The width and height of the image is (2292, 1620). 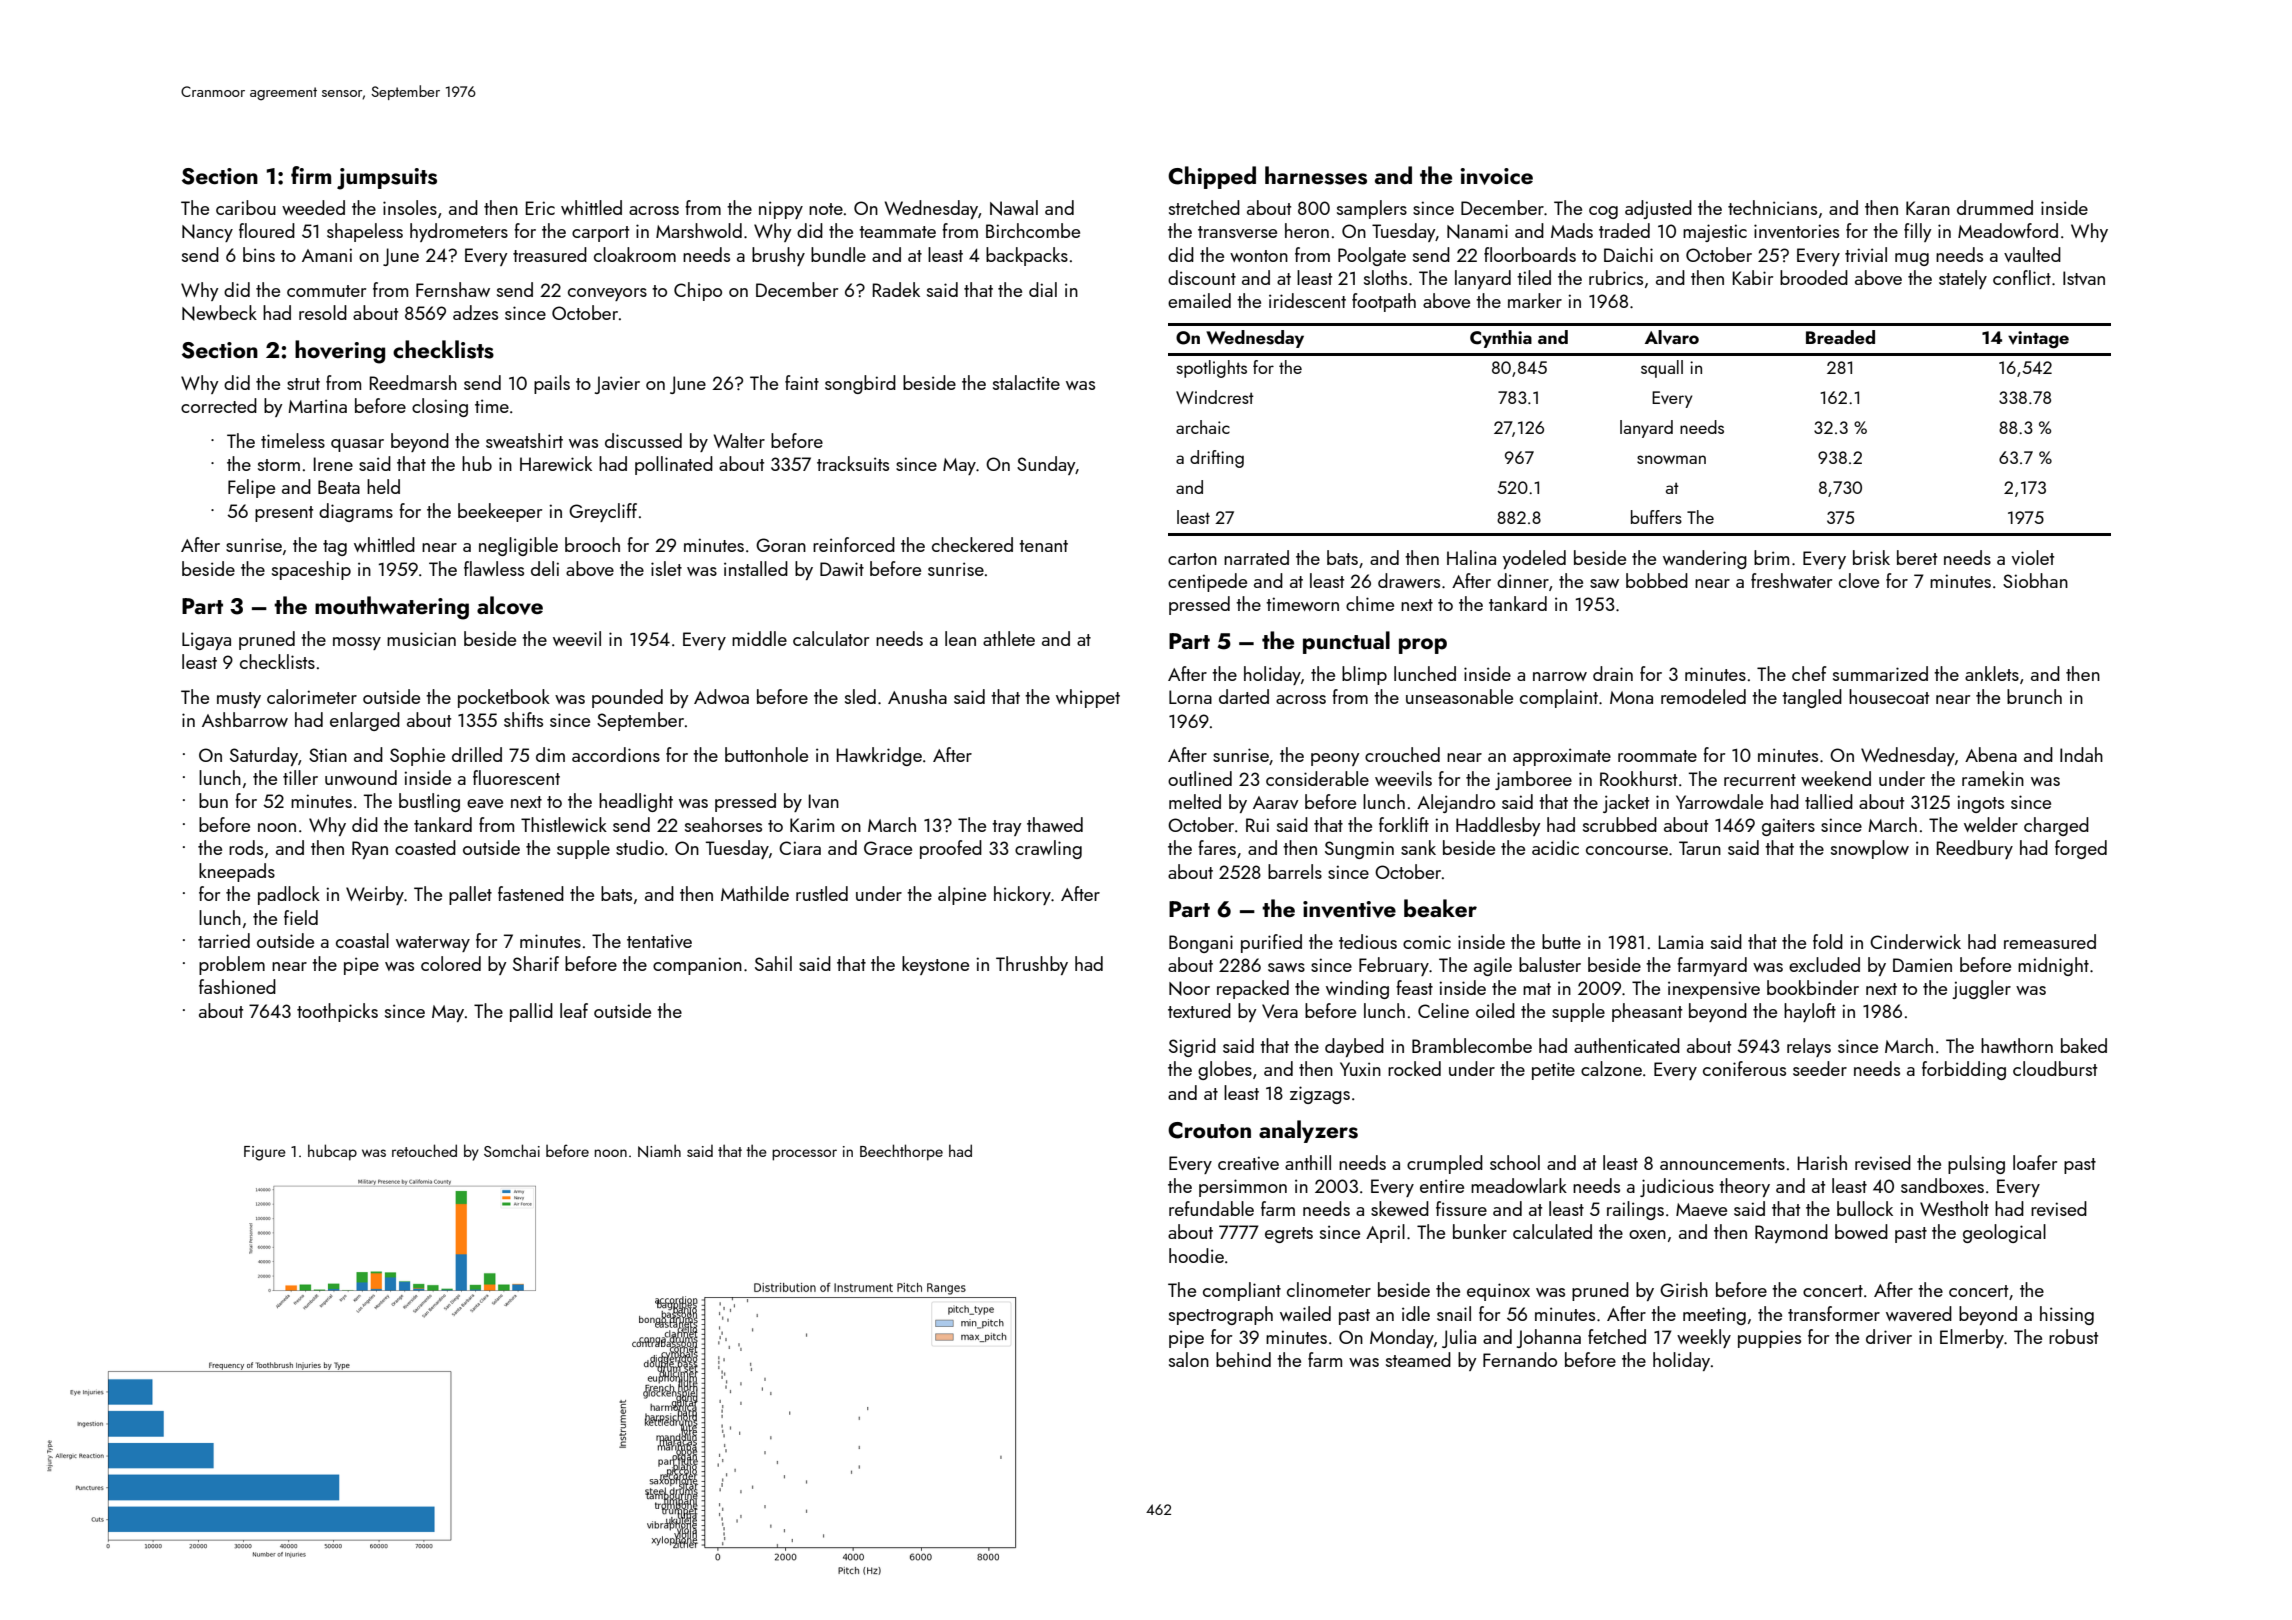 I want to click on Nawal, so click(x=1014, y=208).
